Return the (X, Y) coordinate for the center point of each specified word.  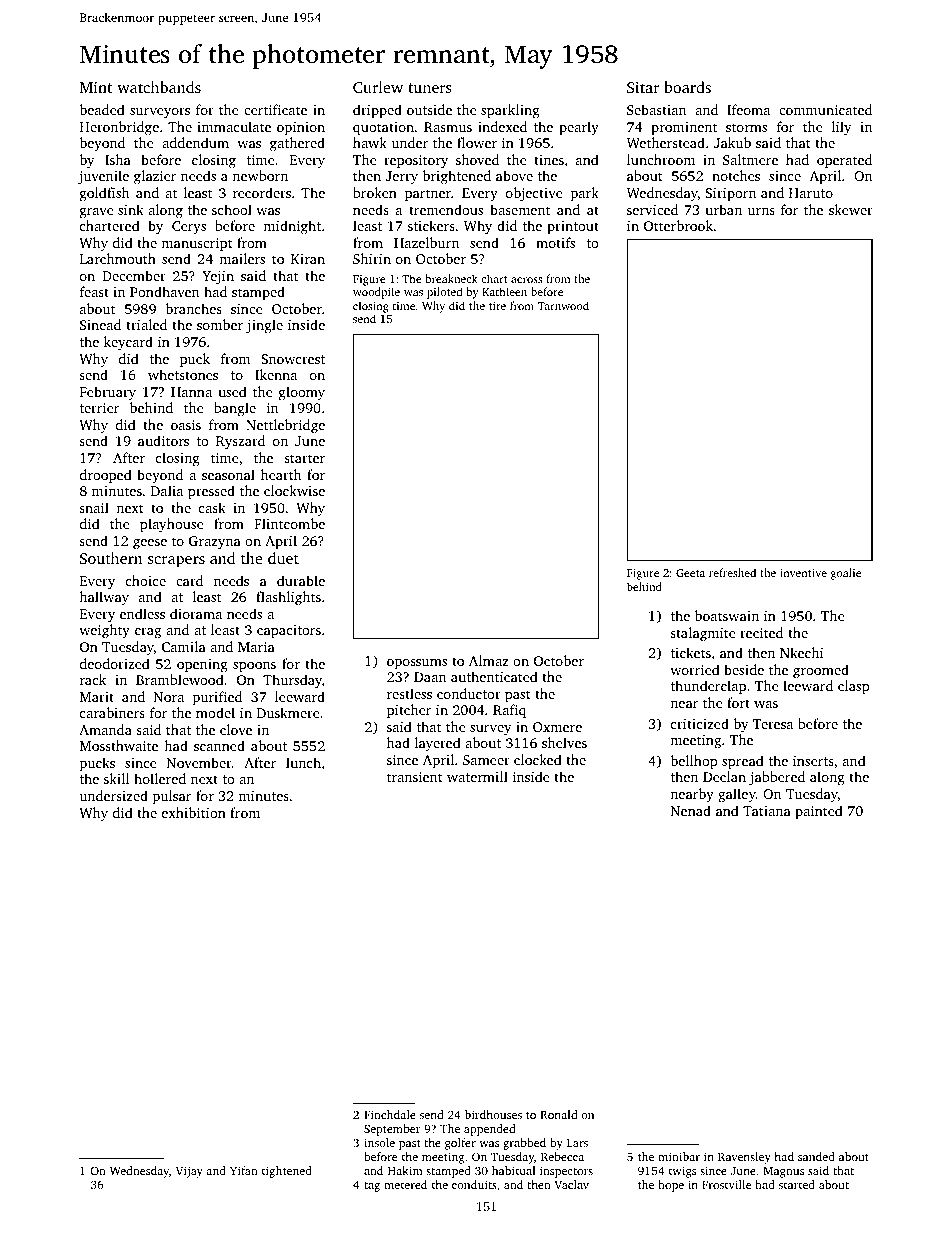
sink (131, 209)
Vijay (189, 1172)
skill (116, 778)
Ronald (558, 1114)
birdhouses (493, 1114)
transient (415, 777)
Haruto (811, 193)
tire (497, 306)
